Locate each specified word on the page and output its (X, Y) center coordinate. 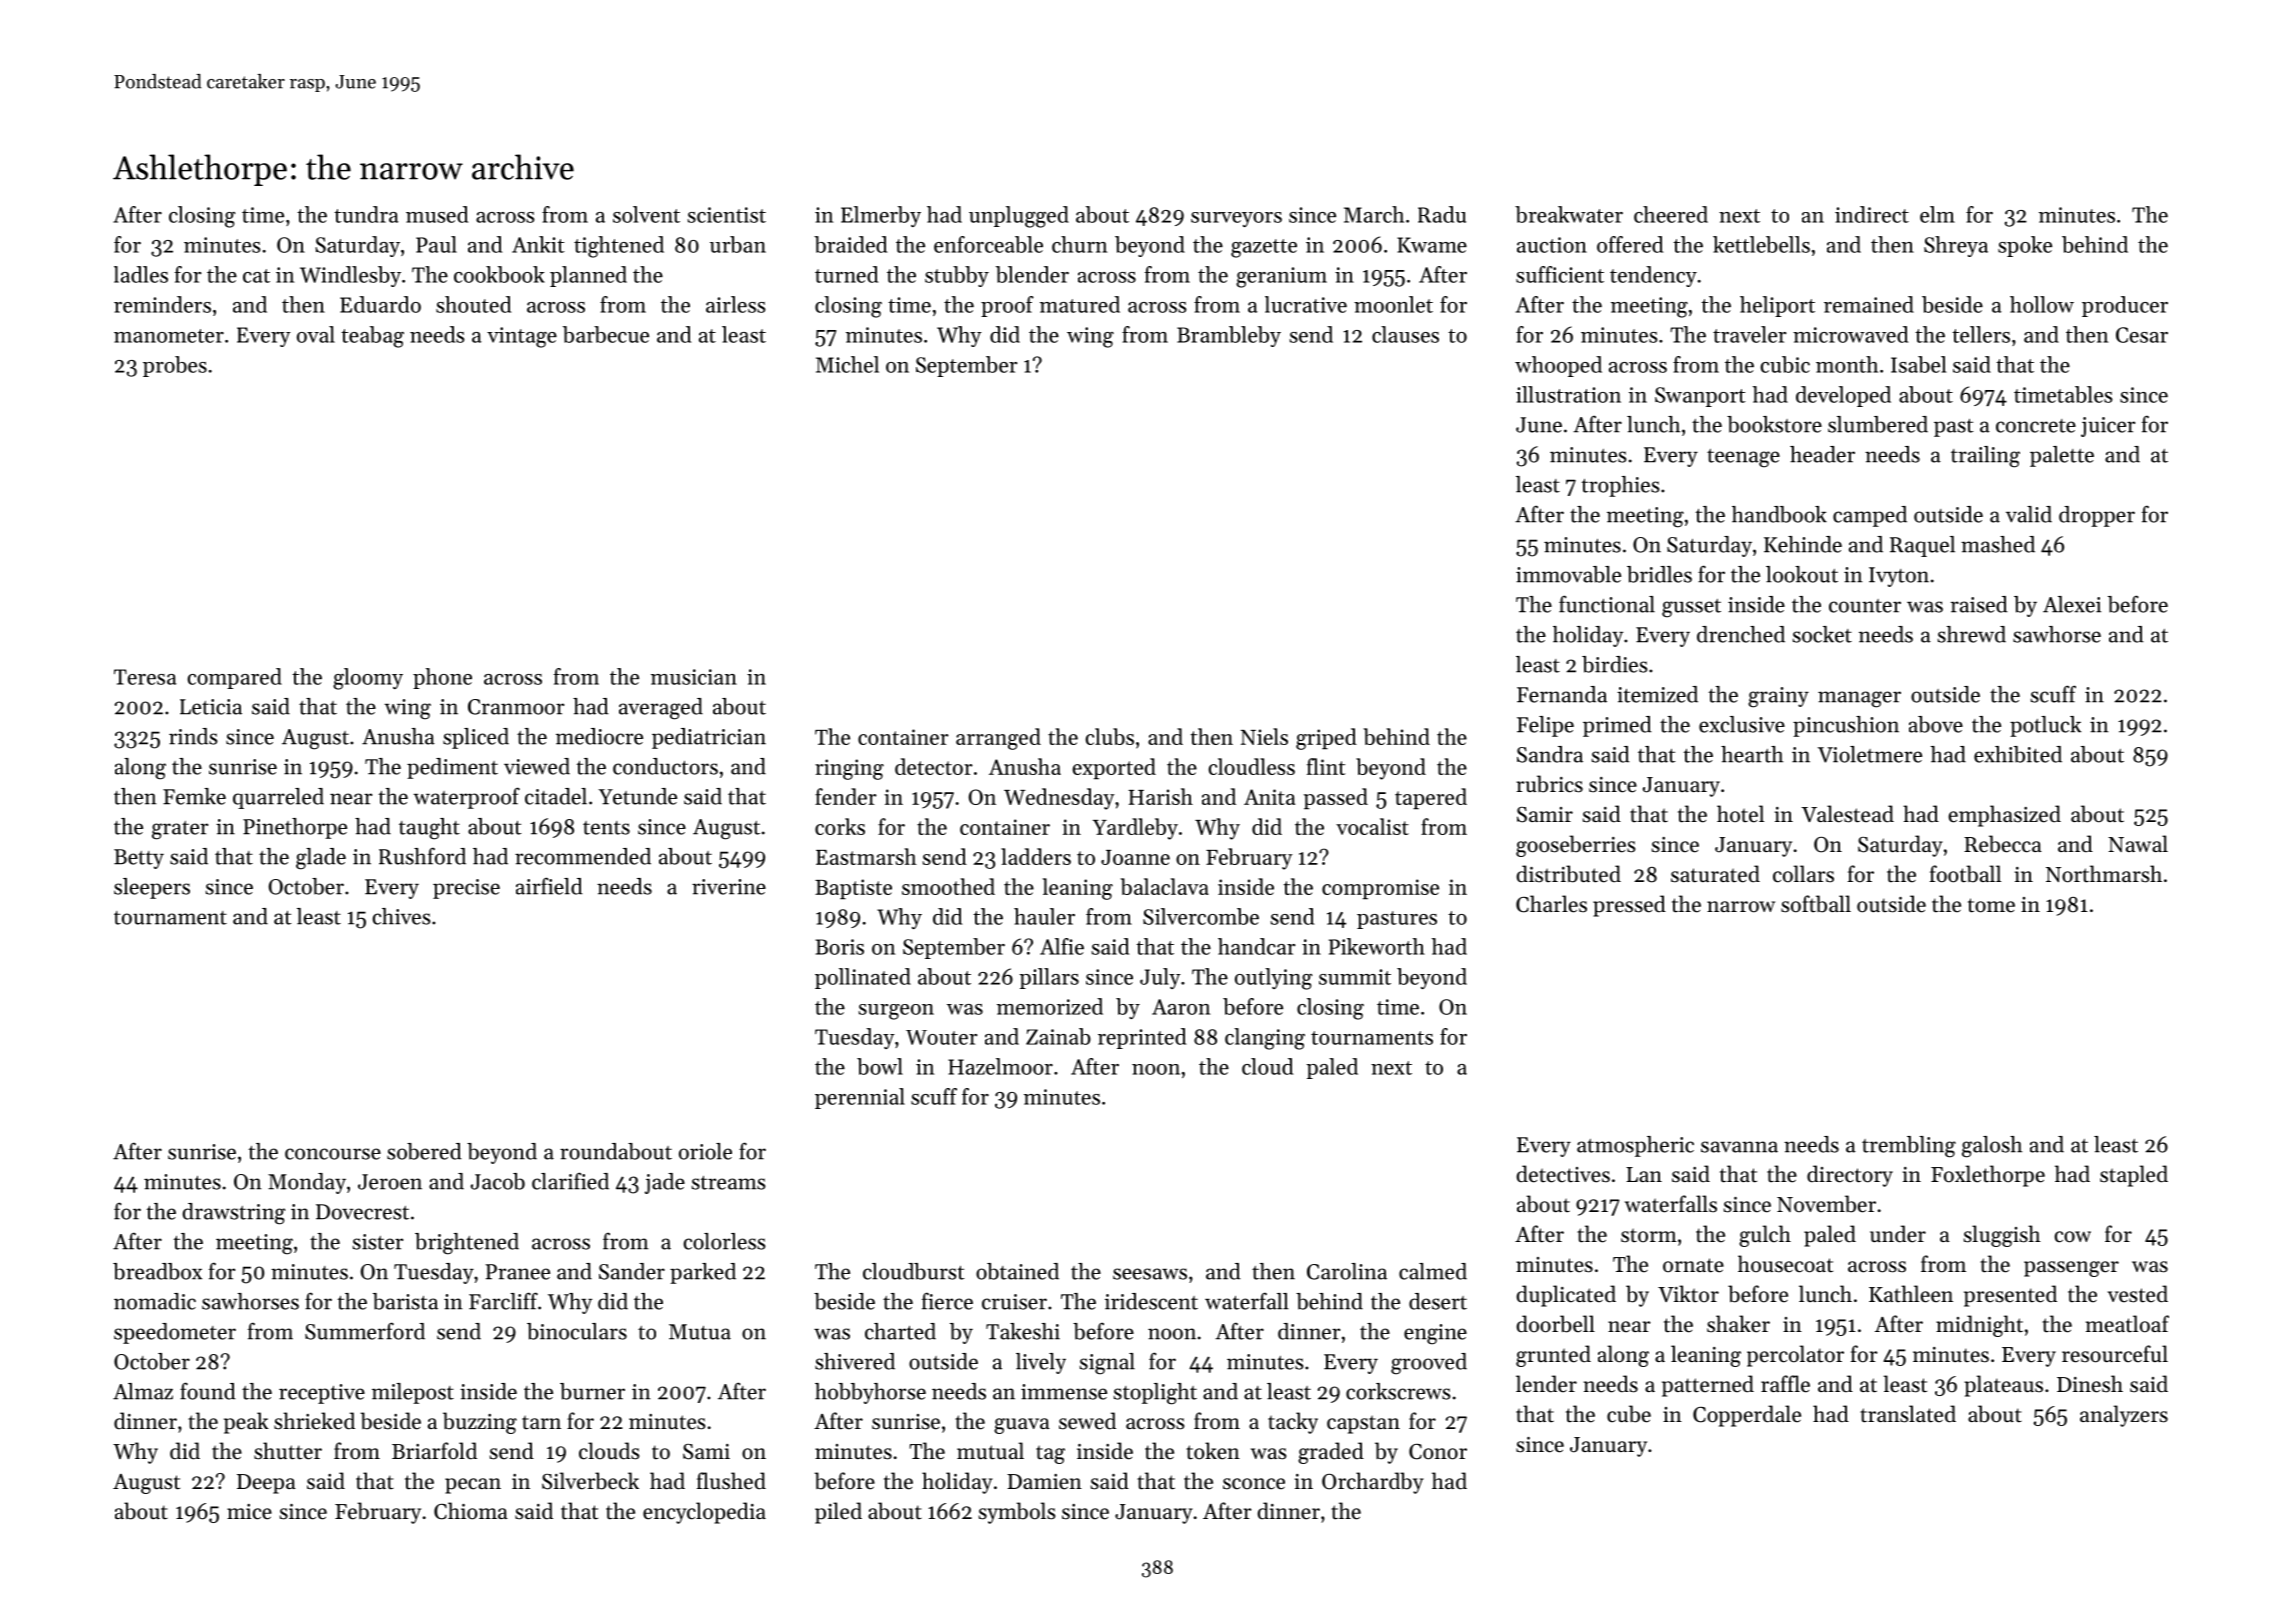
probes (175, 366)
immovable (1568, 574)
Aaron (1181, 1007)
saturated (1715, 874)
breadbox (157, 1271)
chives (402, 916)
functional (1607, 604)
